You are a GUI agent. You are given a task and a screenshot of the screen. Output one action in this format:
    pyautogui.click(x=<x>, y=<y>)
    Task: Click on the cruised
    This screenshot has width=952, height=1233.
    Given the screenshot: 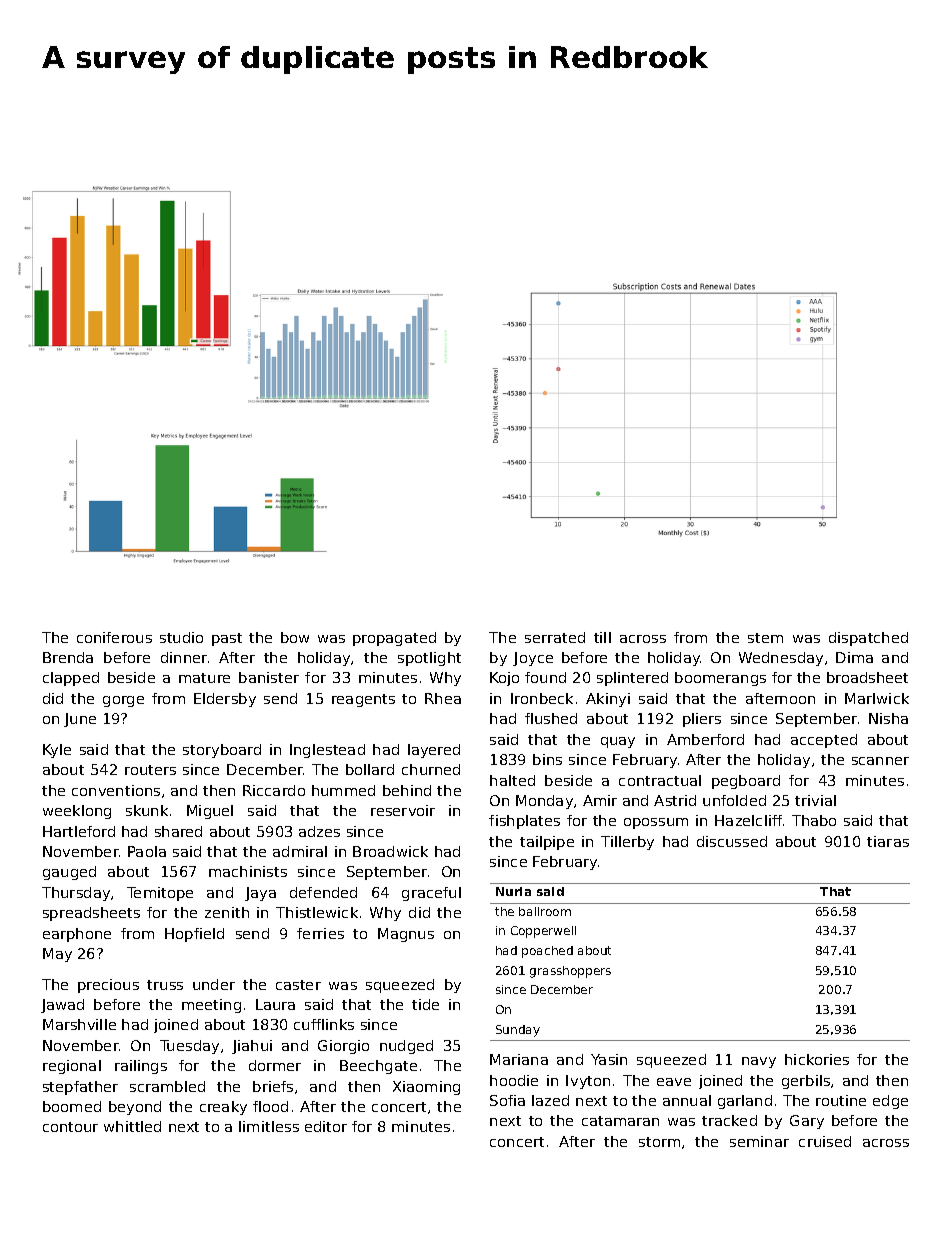 What is the action you would take?
    pyautogui.click(x=825, y=1141)
